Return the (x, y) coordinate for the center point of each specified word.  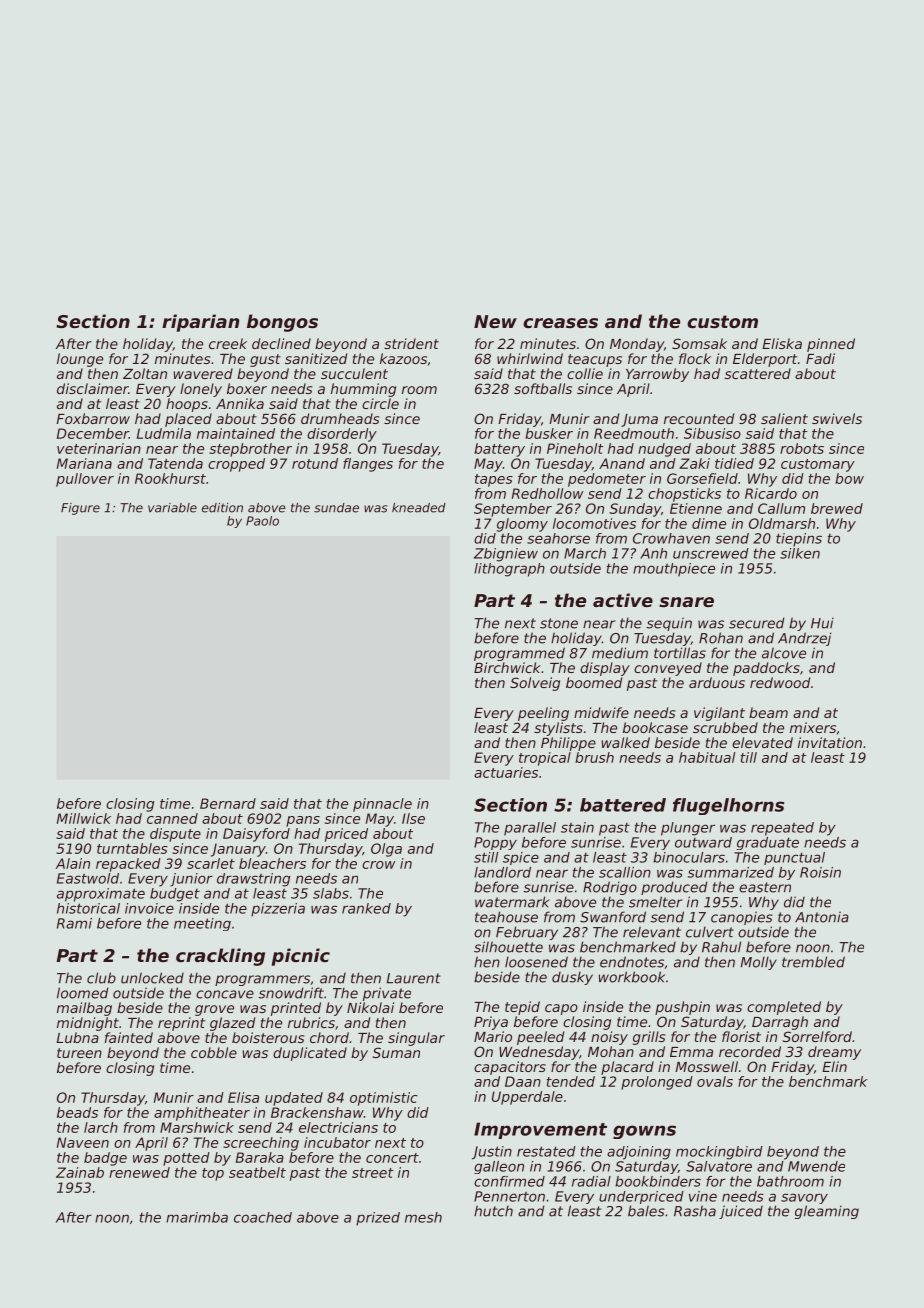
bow (849, 478)
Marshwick (197, 1127)
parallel (530, 829)
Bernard (228, 803)
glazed (232, 1024)
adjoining (639, 1153)
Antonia (822, 917)
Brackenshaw (317, 1112)
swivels (837, 418)
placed (188, 420)
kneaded (419, 508)
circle (380, 403)
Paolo (262, 521)
